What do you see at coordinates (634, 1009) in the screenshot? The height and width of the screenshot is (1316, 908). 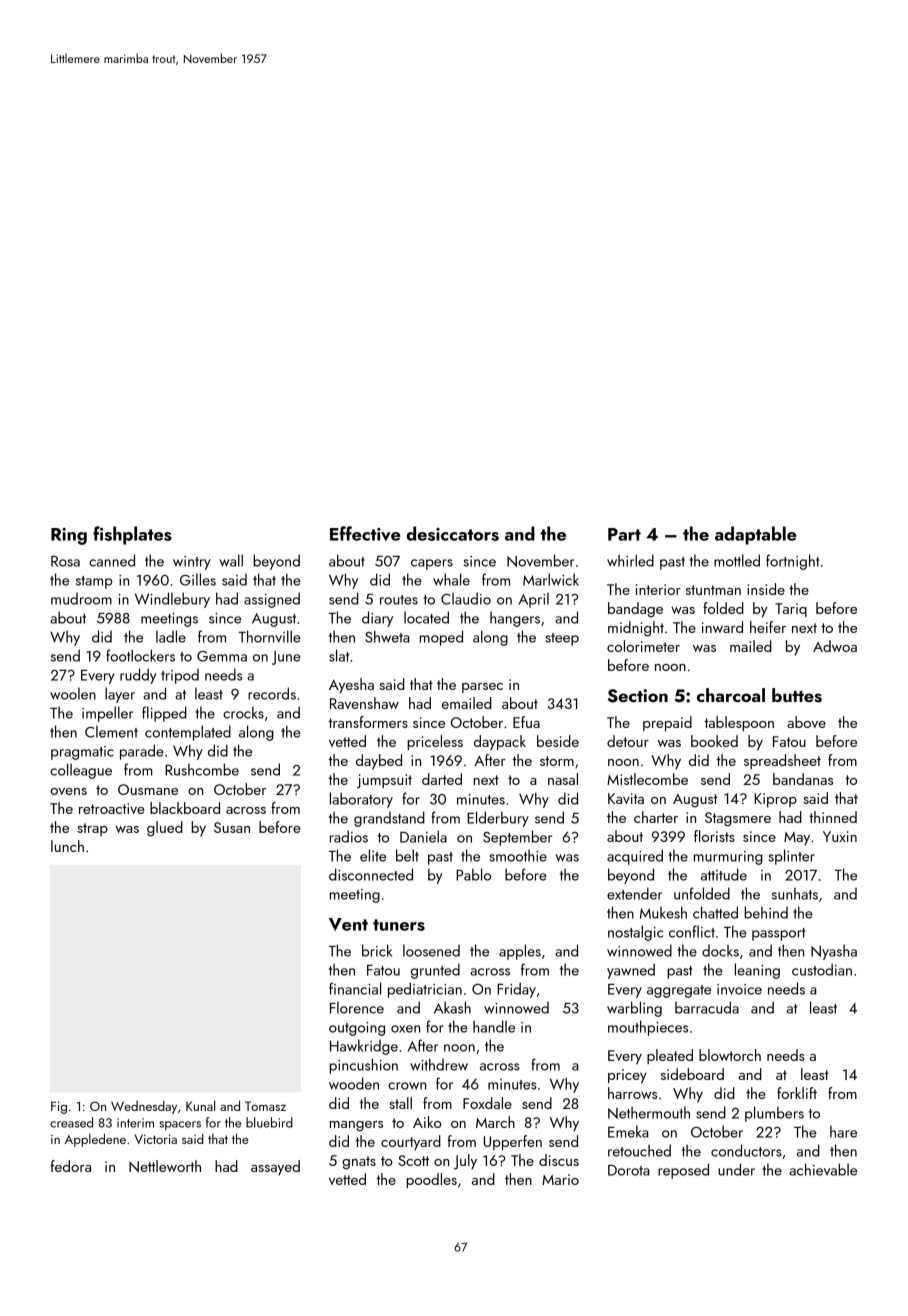 I see `warbling` at bounding box center [634, 1009].
